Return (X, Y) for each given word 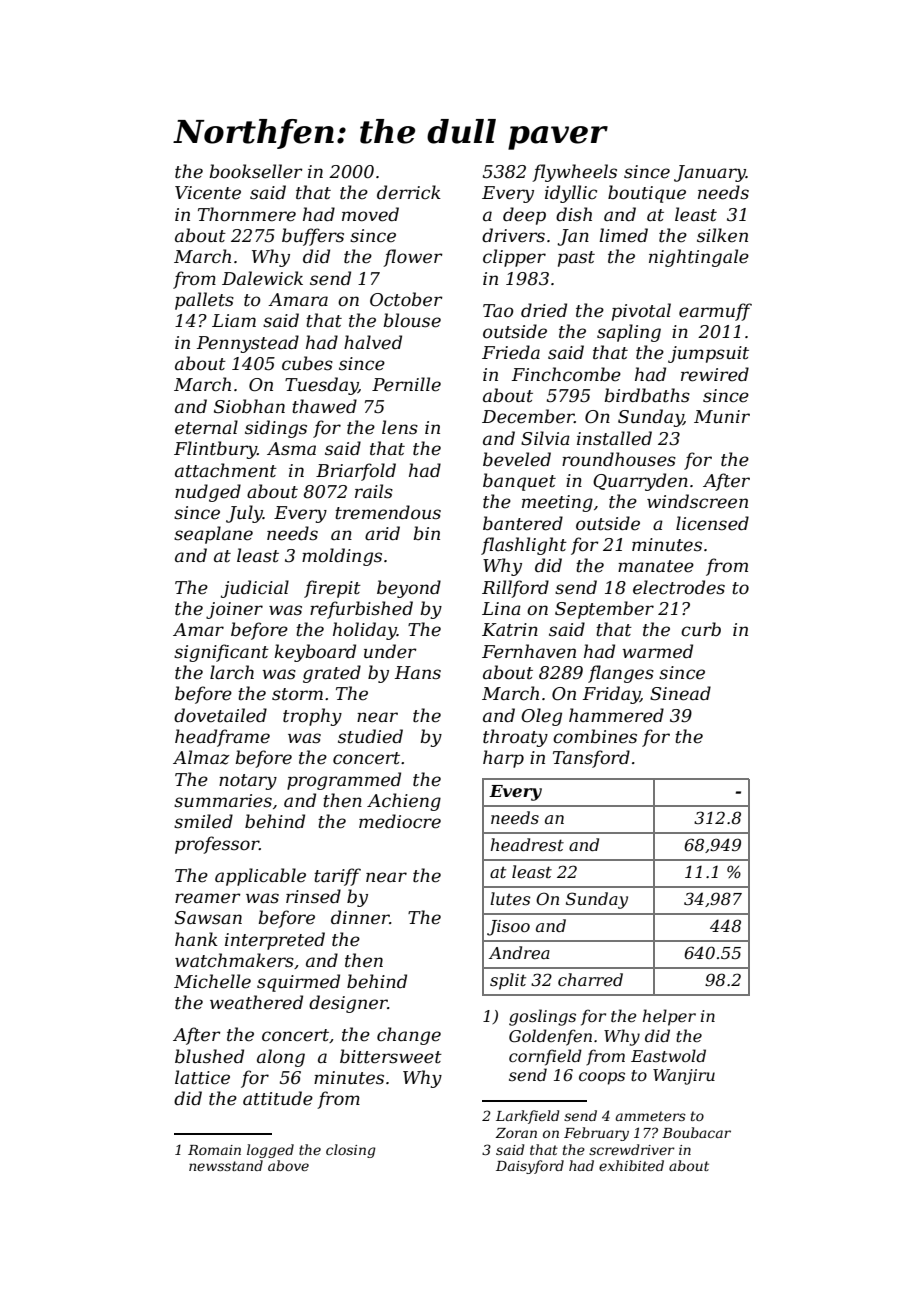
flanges (621, 674)
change (409, 1036)
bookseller (256, 171)
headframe (222, 738)
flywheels (574, 173)
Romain (214, 1150)
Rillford (515, 589)
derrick (409, 192)
